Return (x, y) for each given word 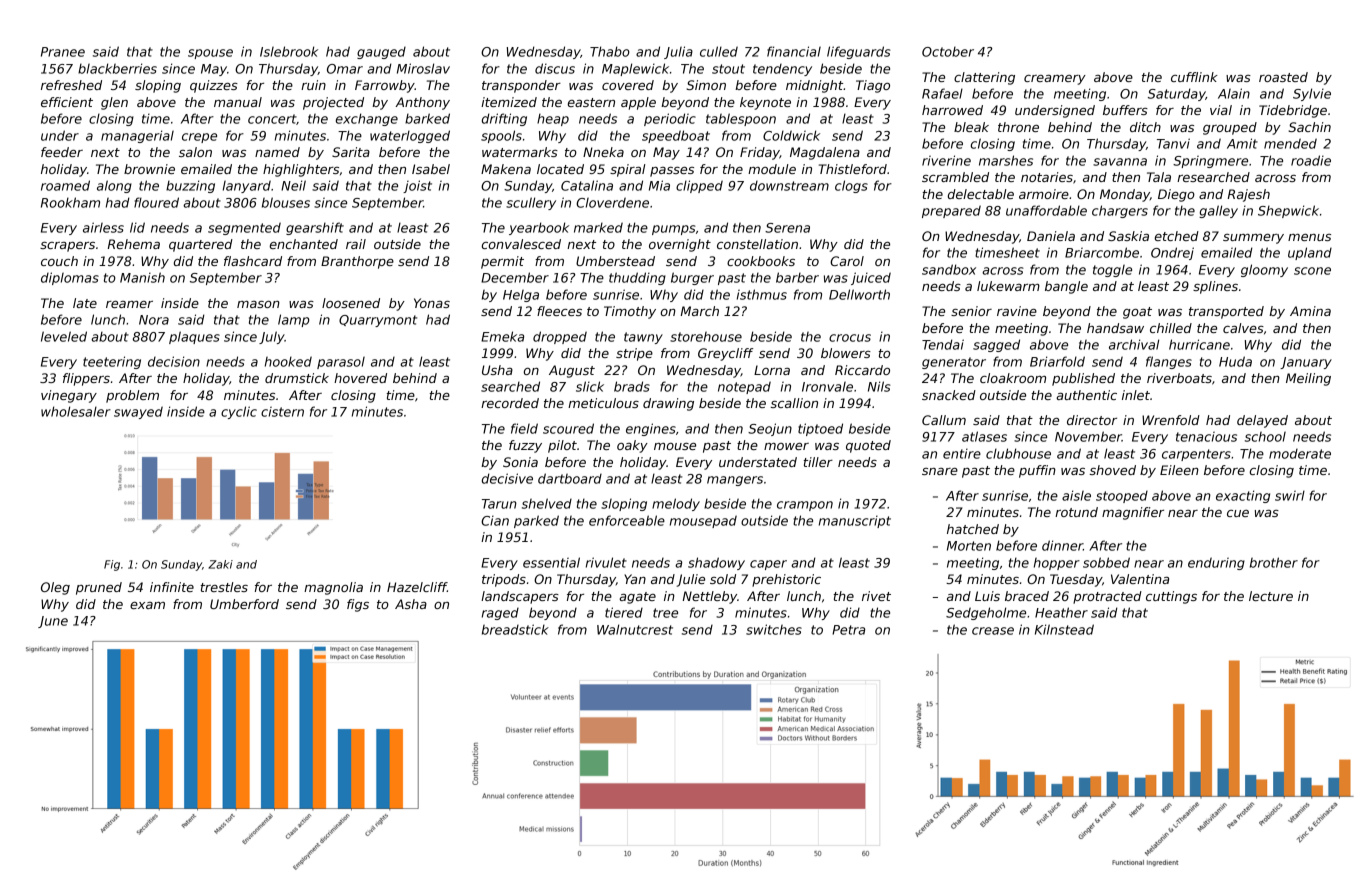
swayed (138, 412)
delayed (1262, 421)
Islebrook (289, 51)
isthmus (762, 294)
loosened (351, 303)
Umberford (244, 604)
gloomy (1264, 270)
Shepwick (1288, 211)
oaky (632, 446)
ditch (1145, 127)
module (772, 169)
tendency (782, 70)
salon (195, 152)
